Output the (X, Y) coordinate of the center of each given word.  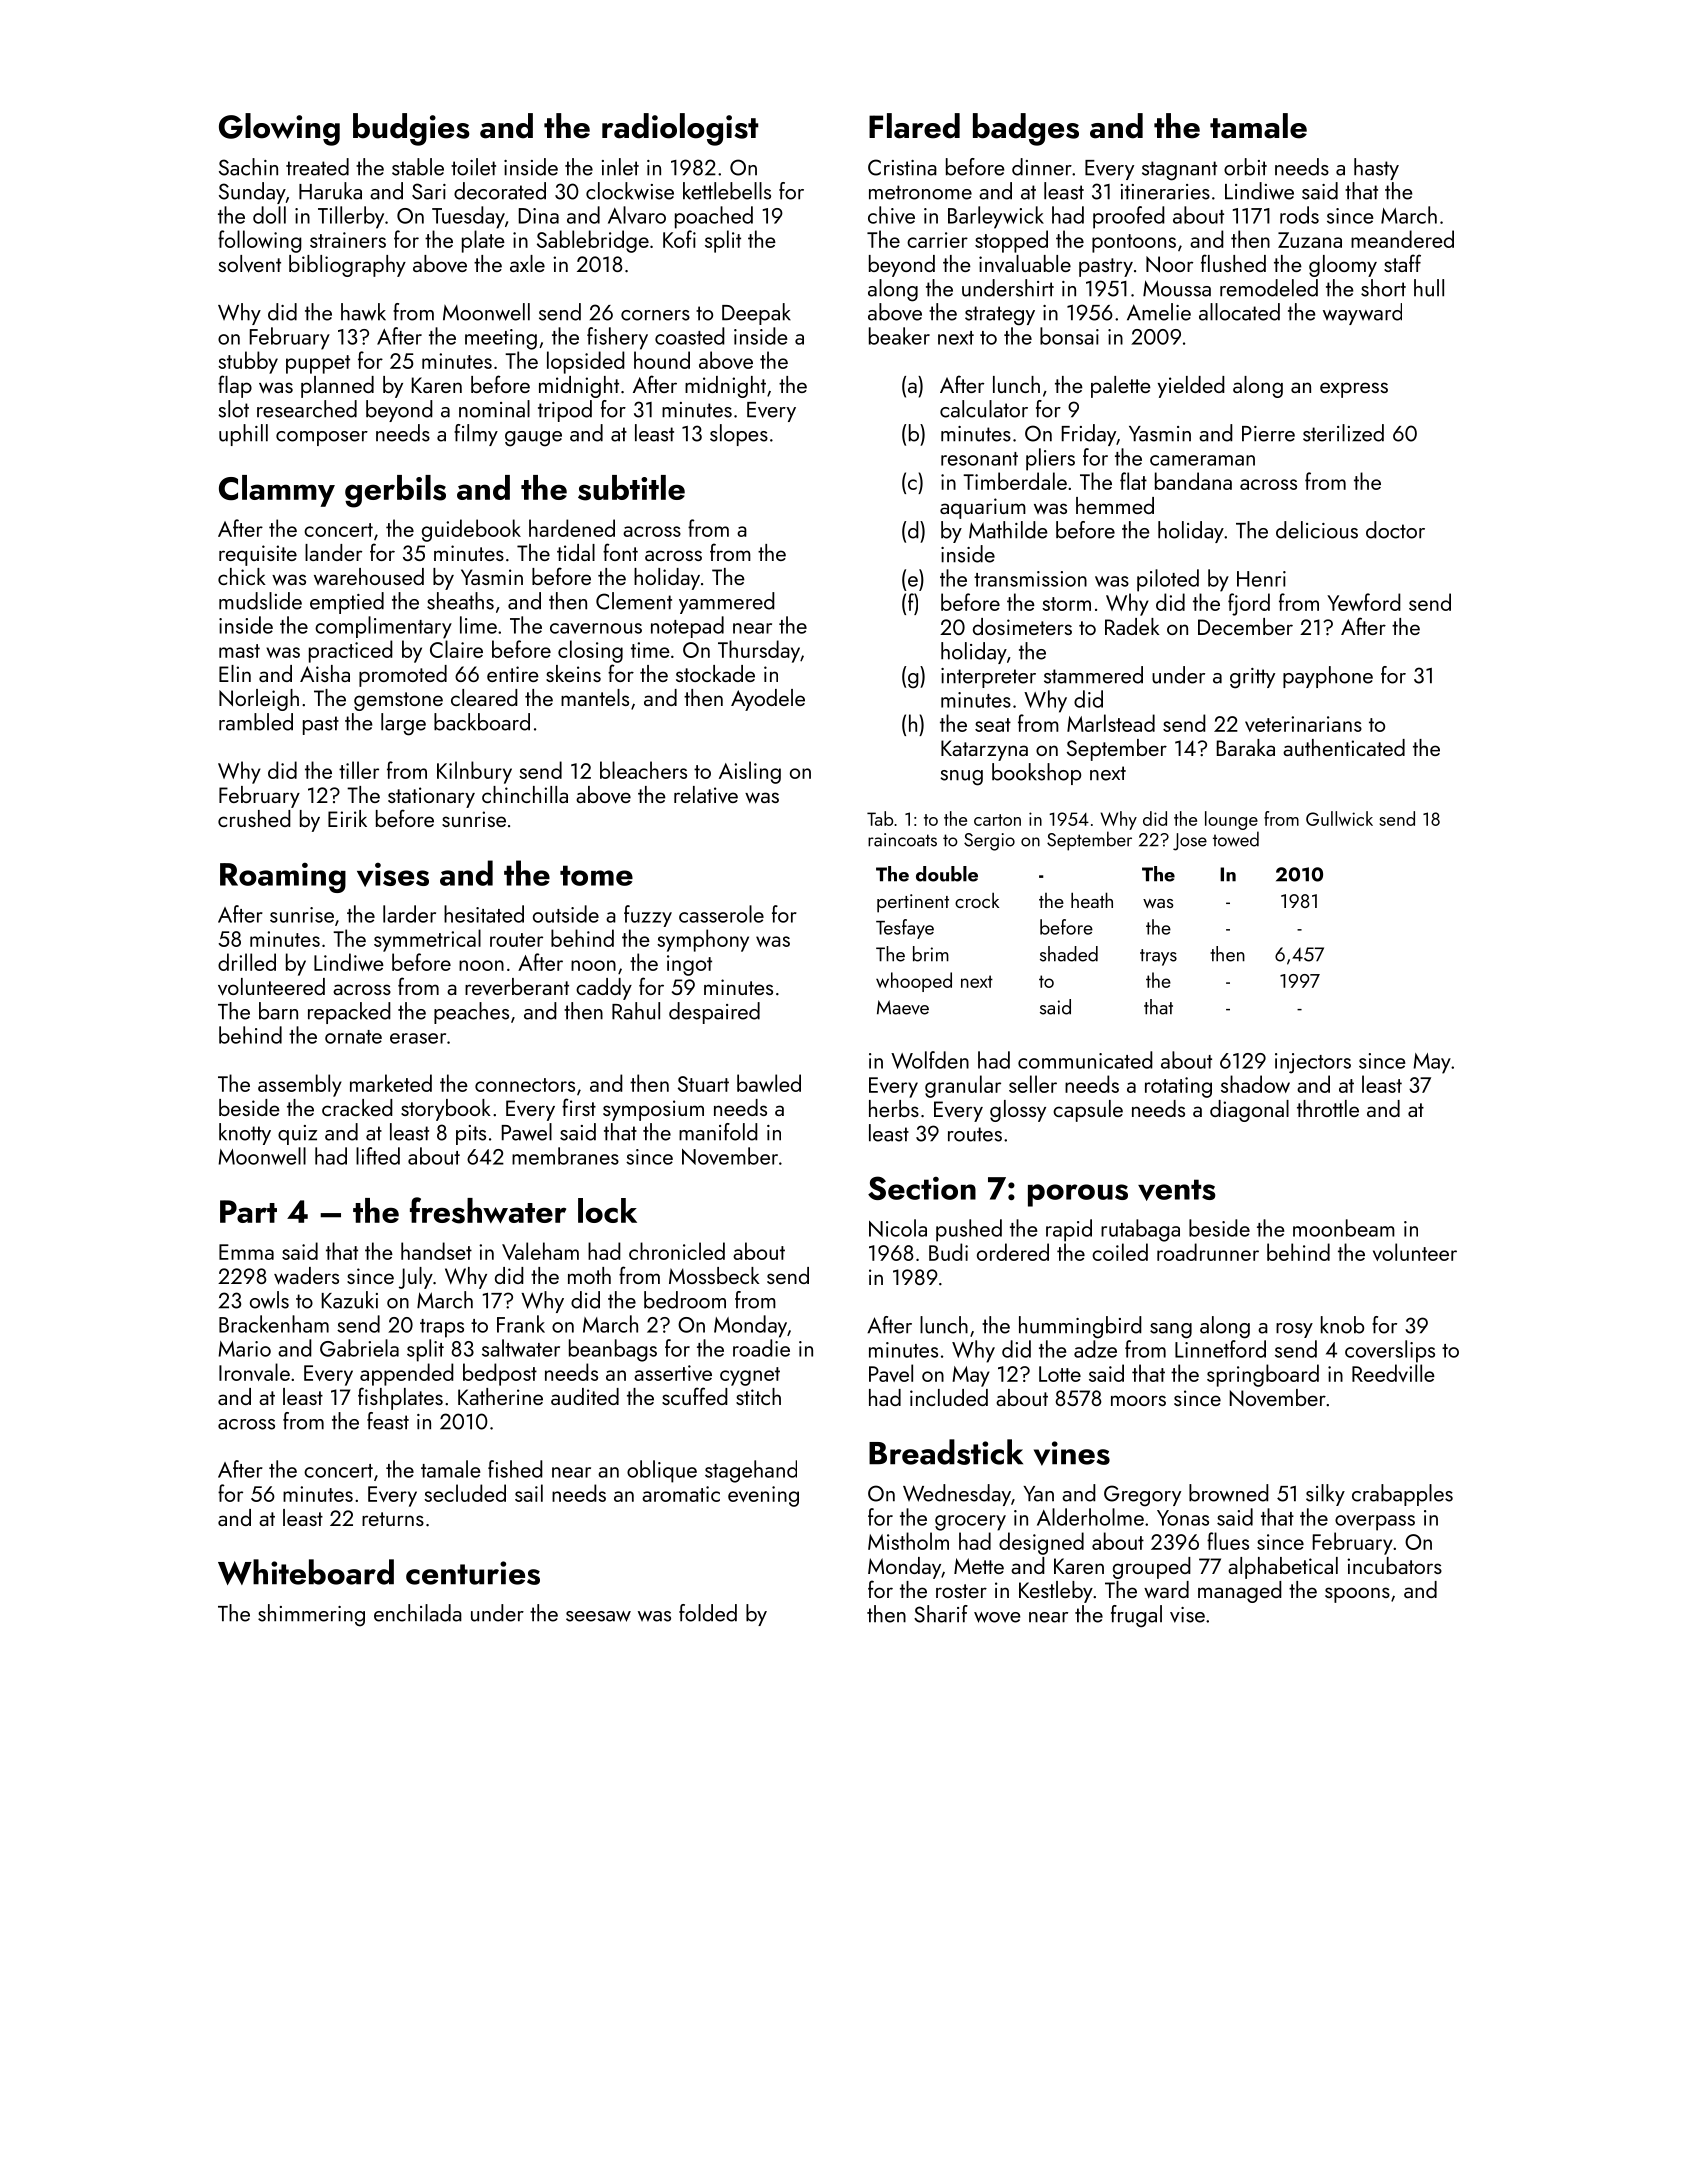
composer (322, 438)
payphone (1328, 677)
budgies (411, 129)
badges (1026, 129)
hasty (1376, 169)
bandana (1193, 481)
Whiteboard (306, 1572)
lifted (378, 1156)
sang (1171, 1331)
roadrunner (1208, 1252)
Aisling (750, 772)
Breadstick (946, 1452)
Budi (948, 1252)
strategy (1000, 316)
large (403, 724)
